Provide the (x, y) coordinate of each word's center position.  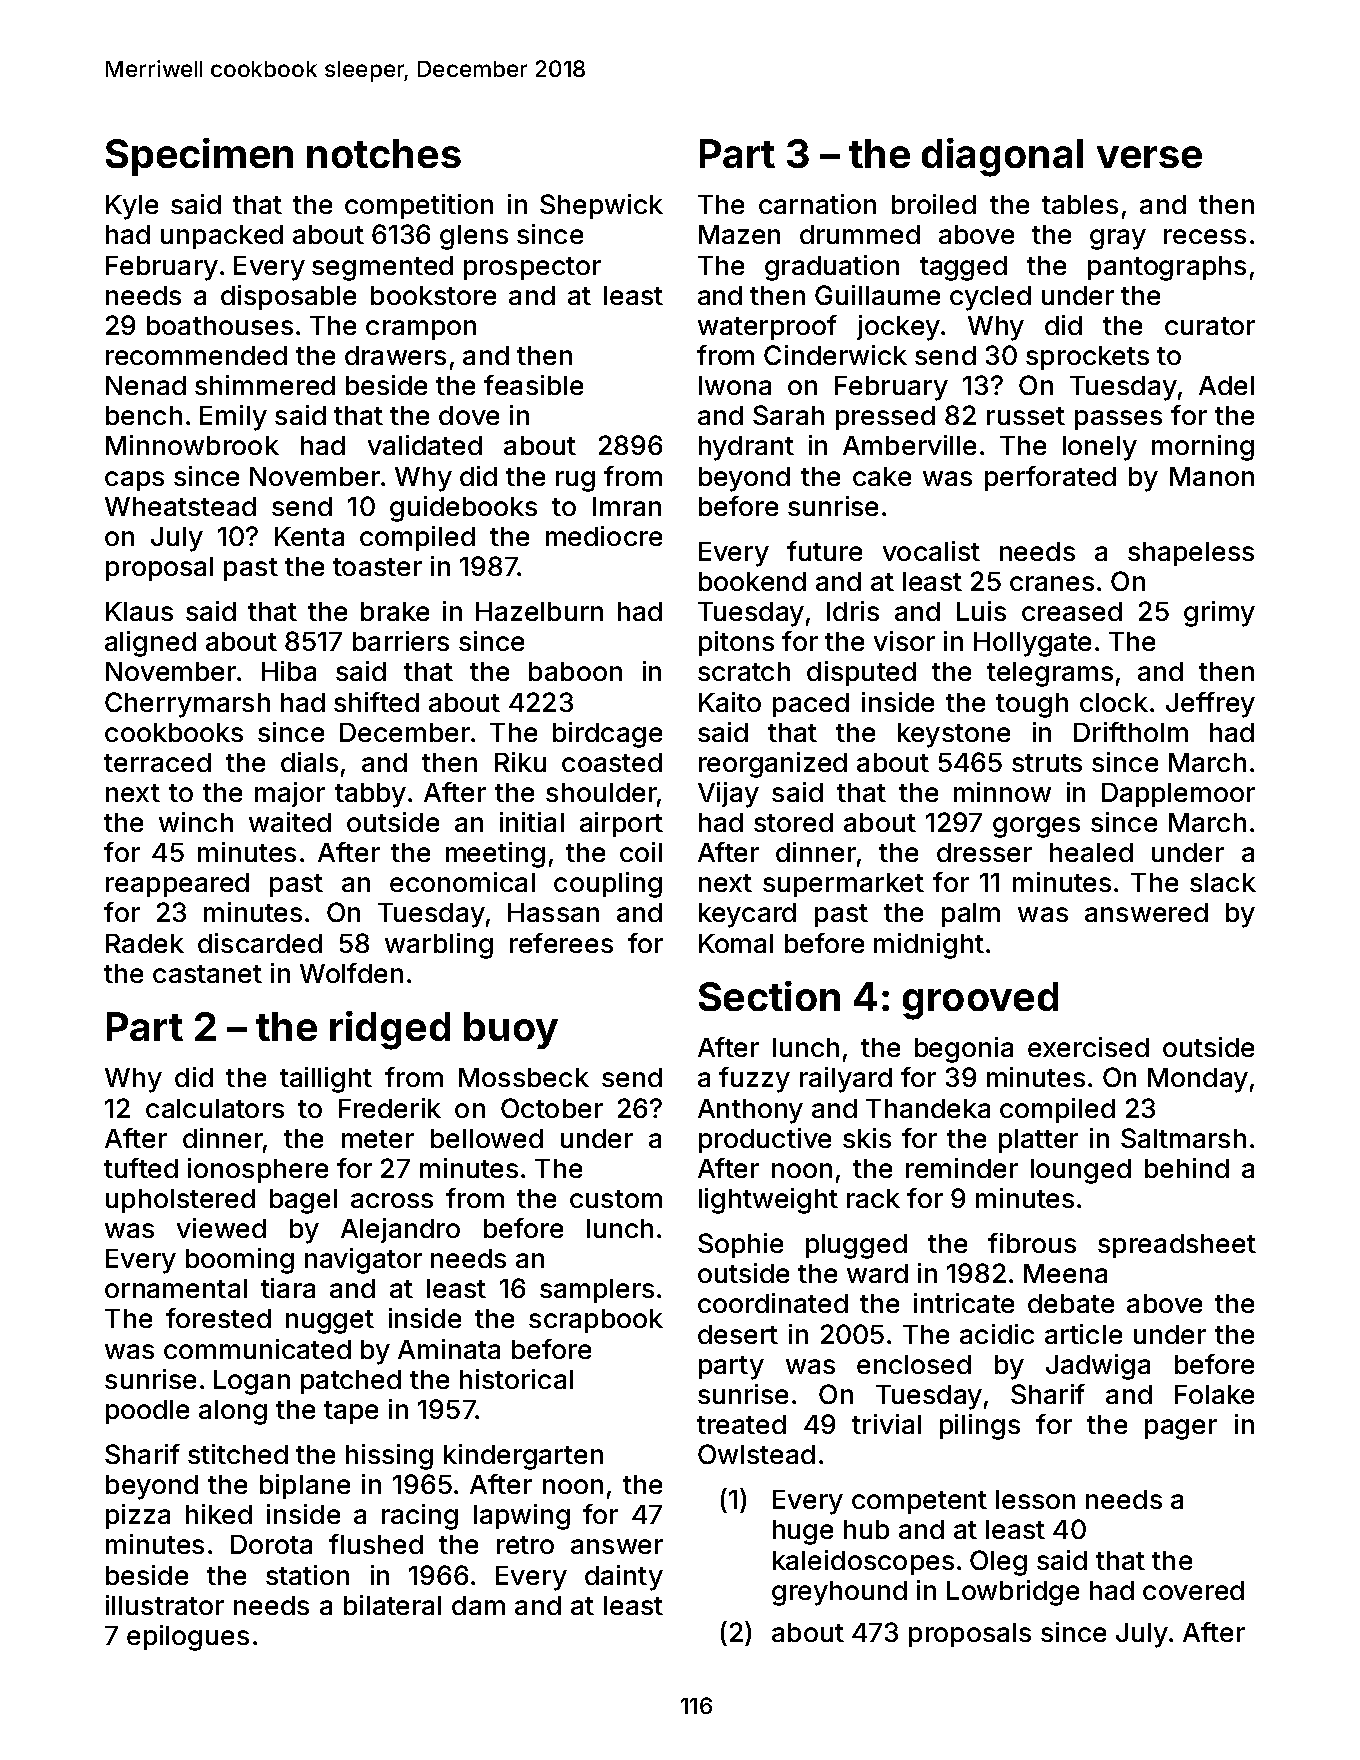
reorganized (773, 765)
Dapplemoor (1178, 795)
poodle (147, 1412)
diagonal (1002, 157)
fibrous (1032, 1243)
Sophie (740, 1245)
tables (1080, 204)
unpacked (222, 237)
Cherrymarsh (187, 705)
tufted (141, 1168)
